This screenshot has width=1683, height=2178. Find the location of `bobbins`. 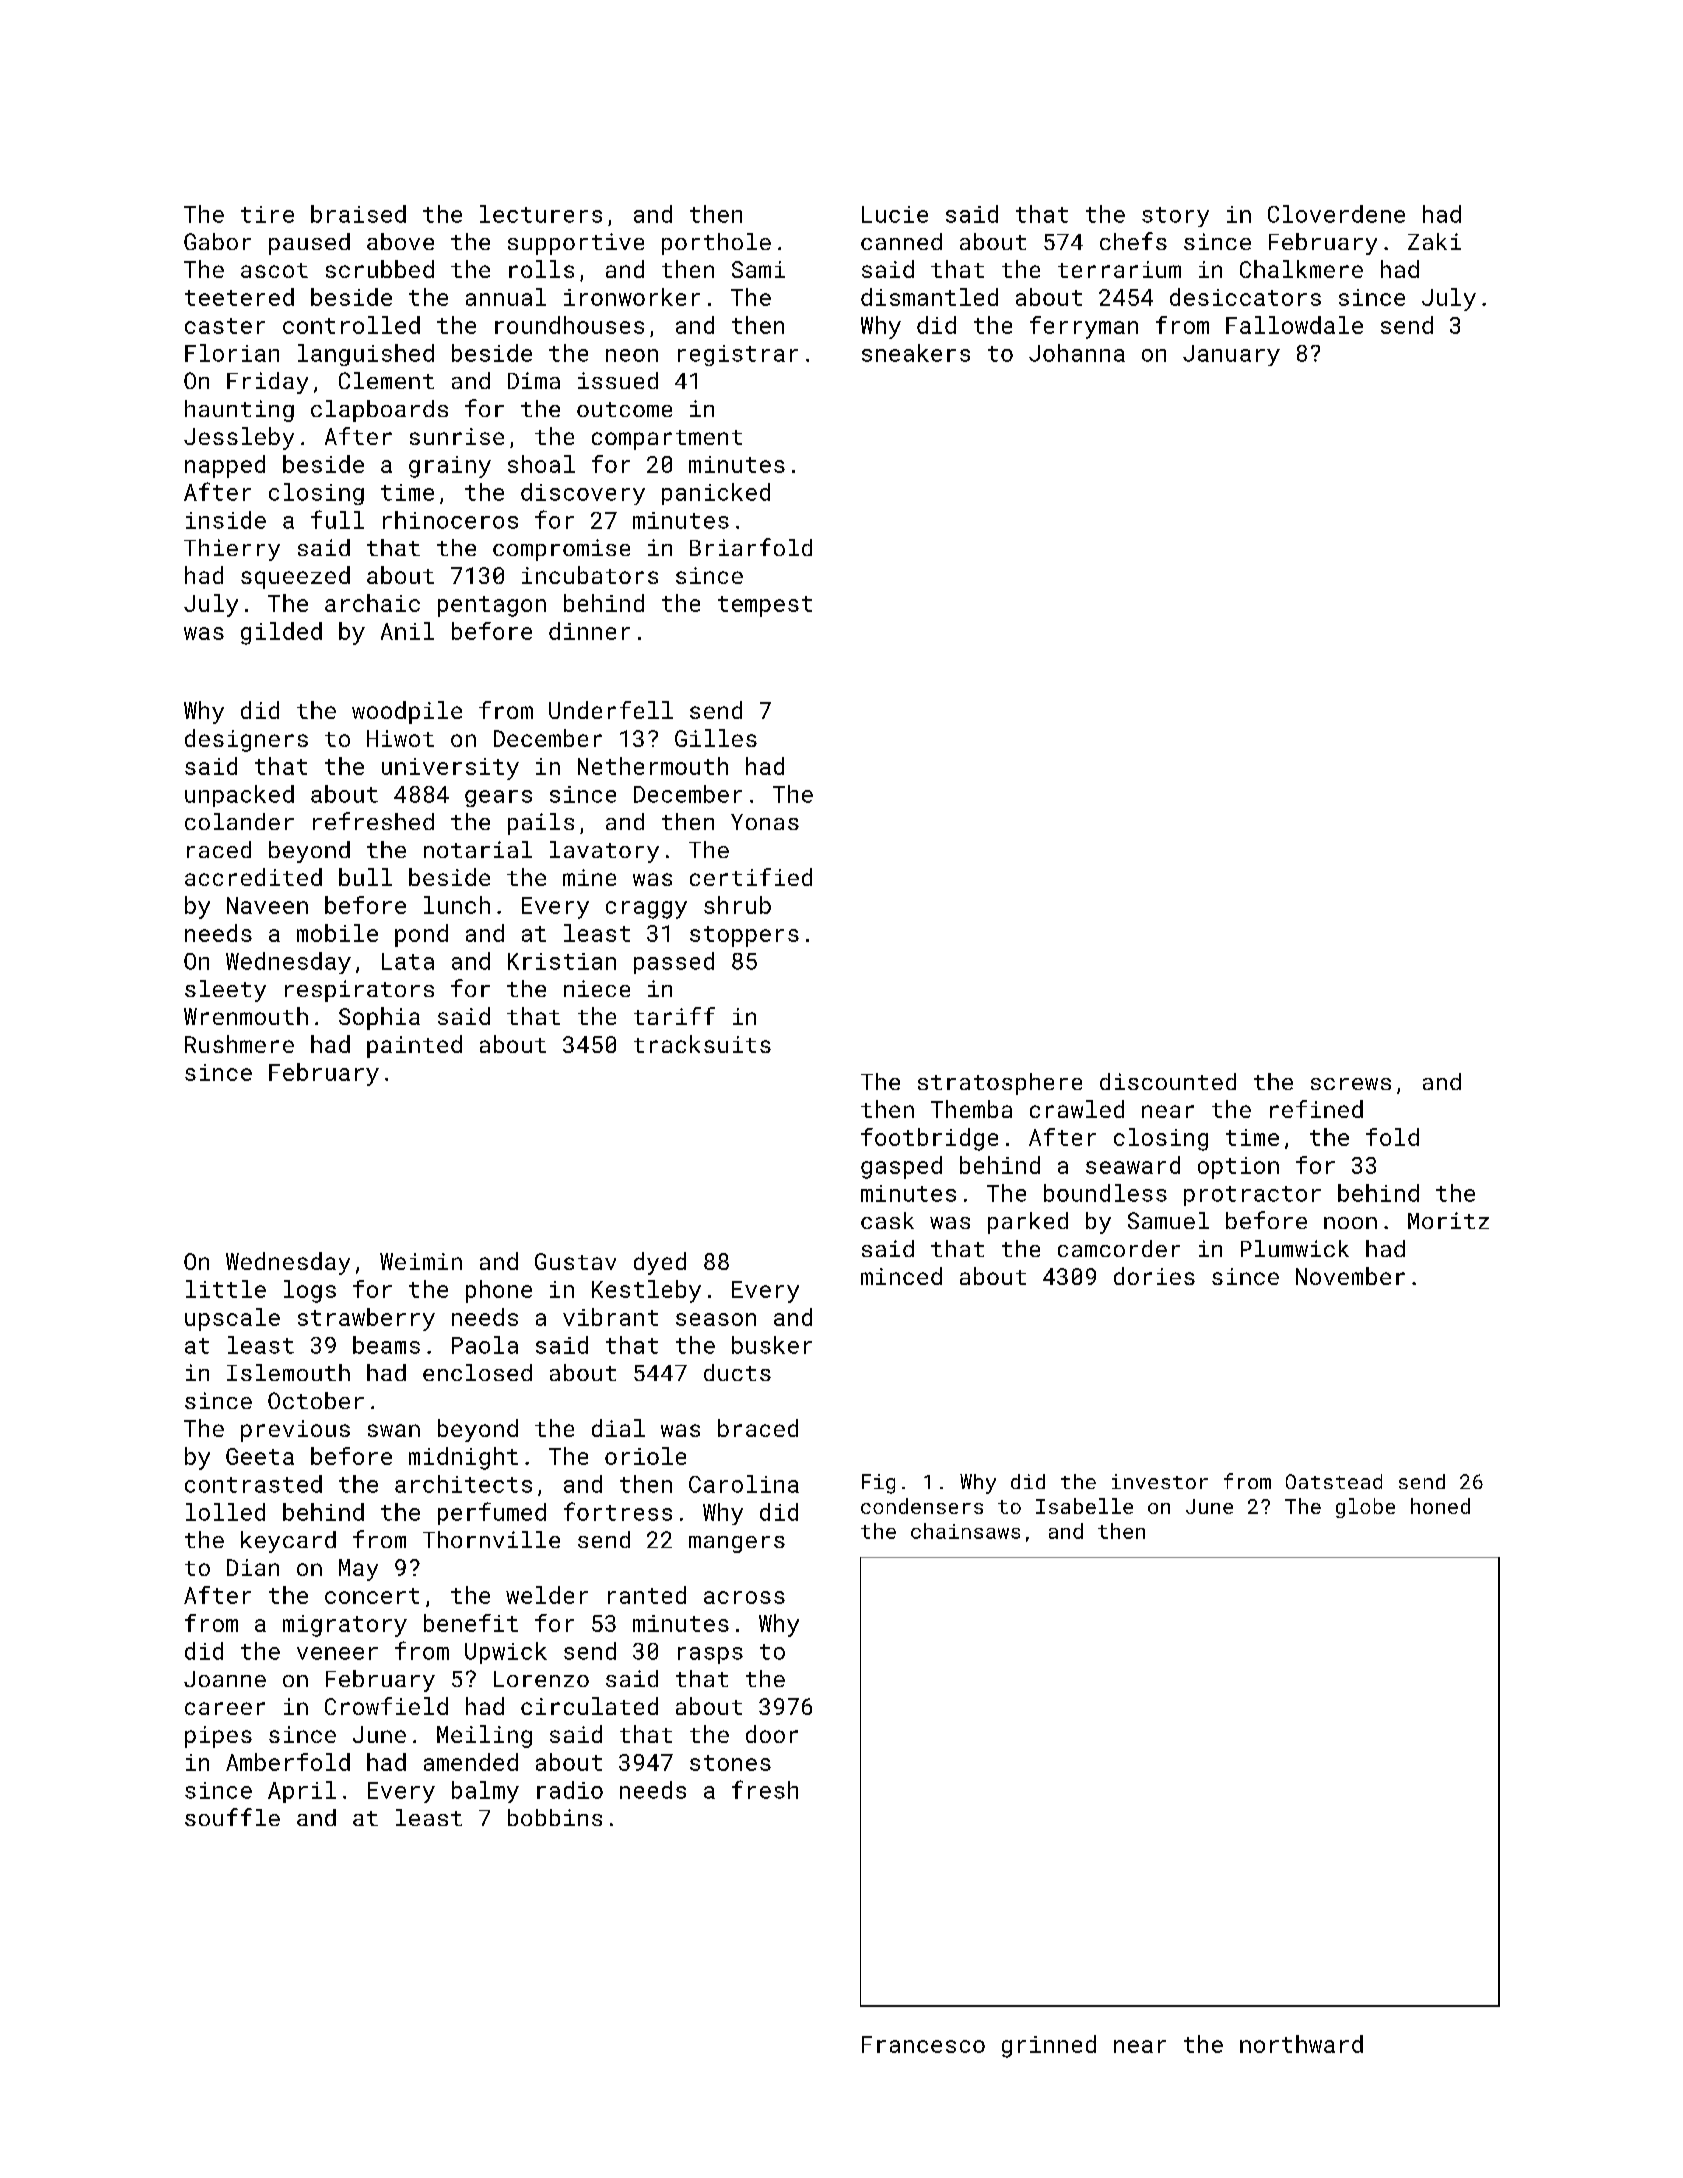

bobbins is located at coordinates (555, 1817).
